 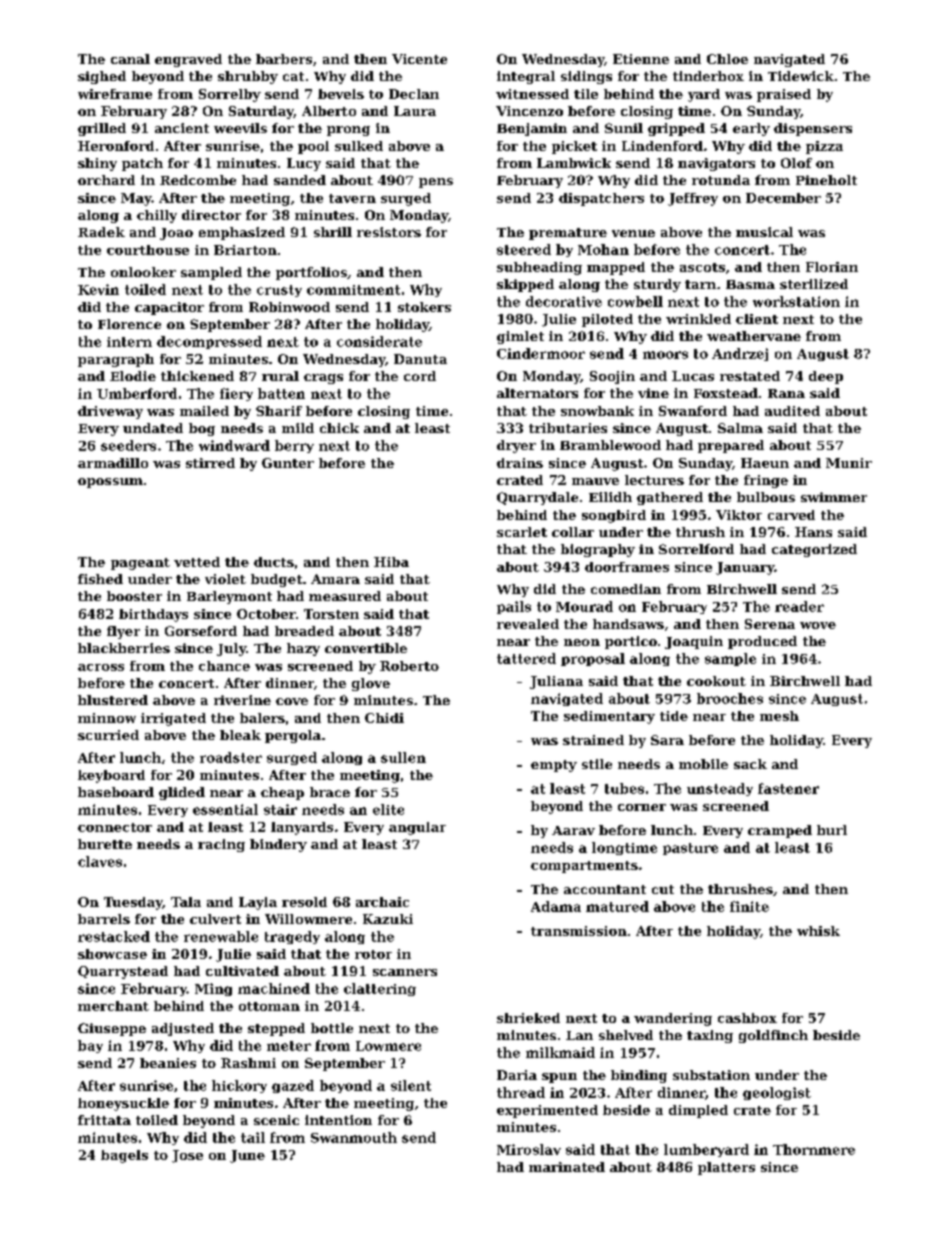 I want to click on deep, so click(x=826, y=377).
